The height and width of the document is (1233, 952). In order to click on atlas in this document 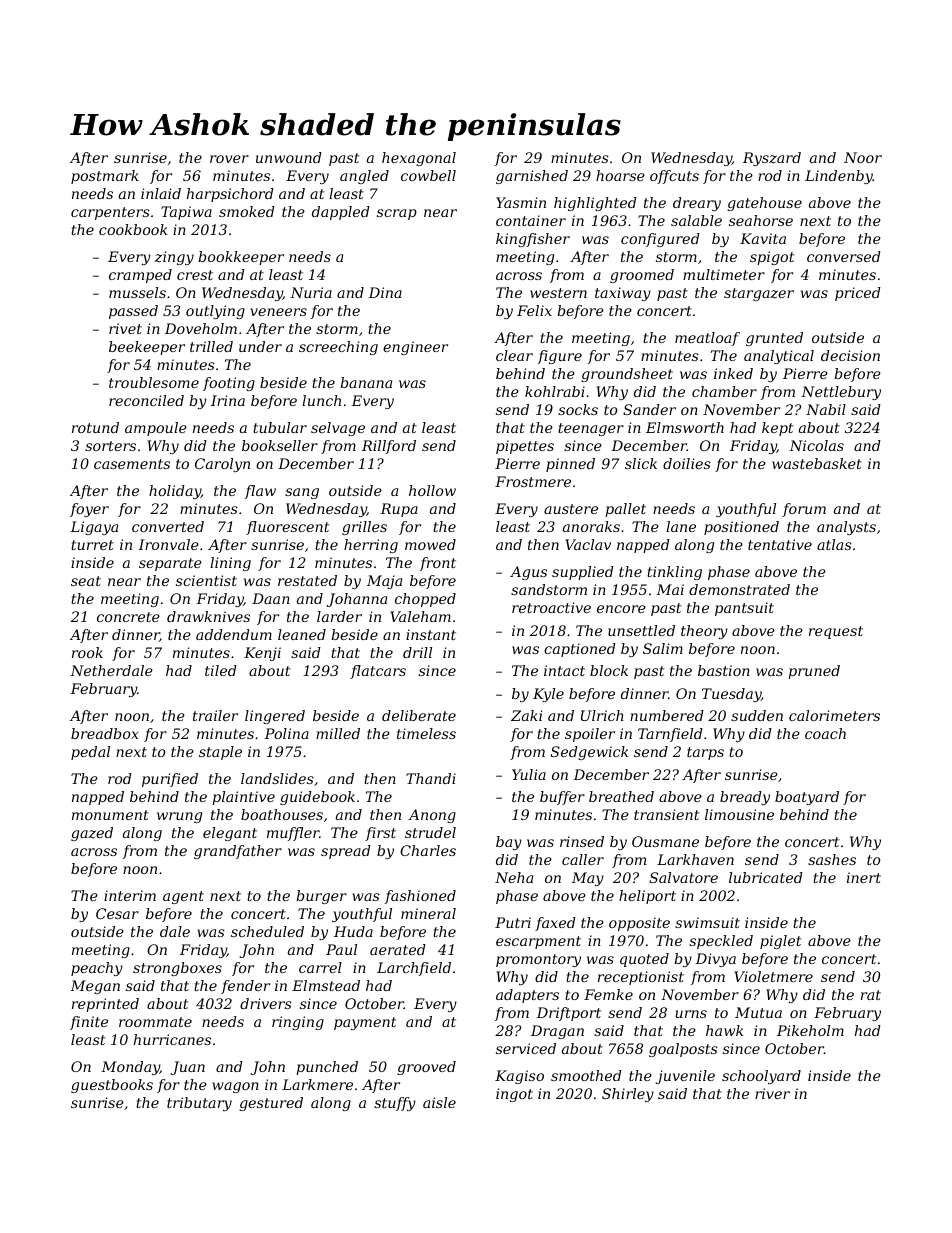, I will do `click(834, 544)`.
